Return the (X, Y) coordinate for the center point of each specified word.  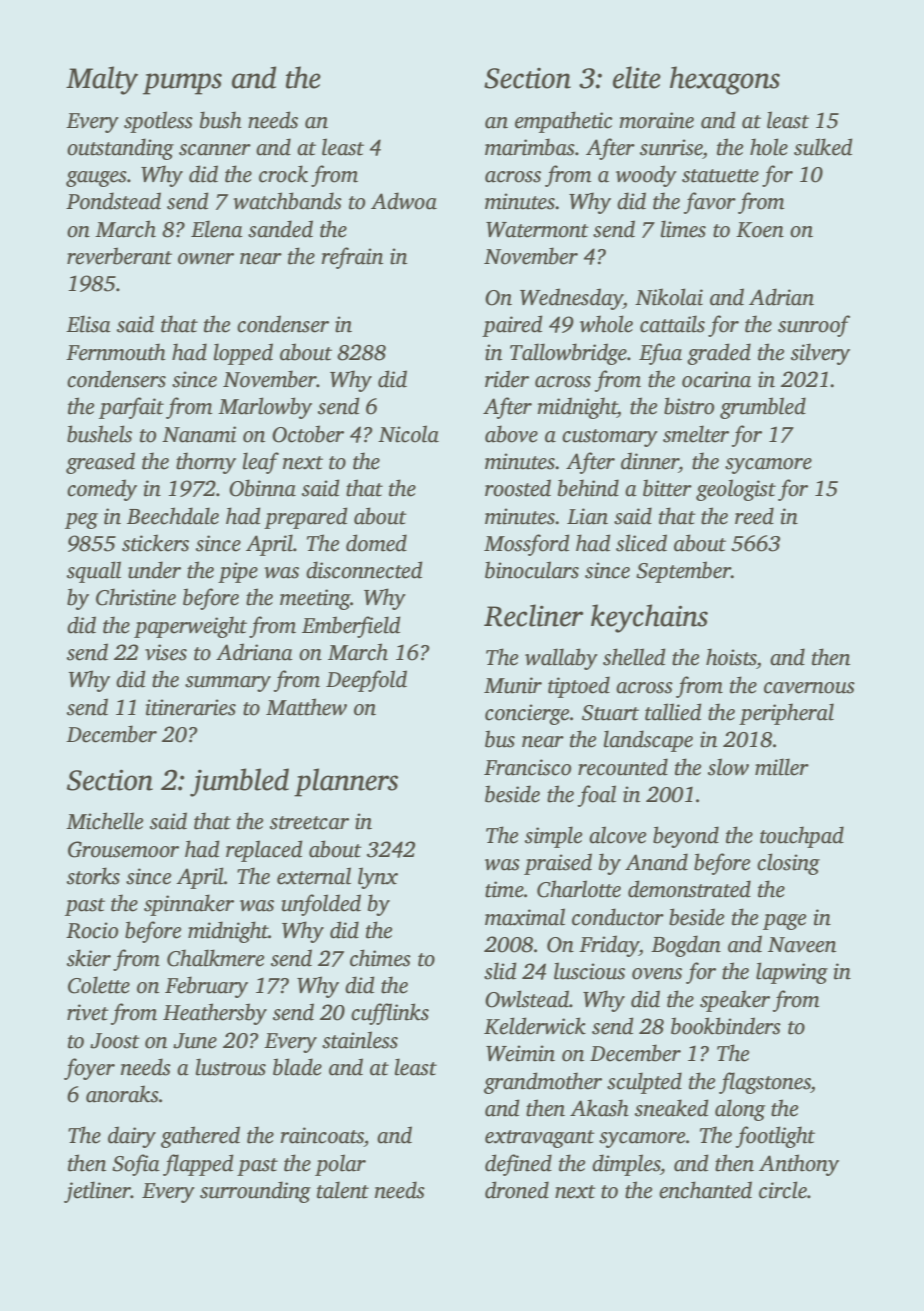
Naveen (802, 945)
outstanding (120, 149)
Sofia (136, 1165)
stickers (155, 543)
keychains (649, 618)
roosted (518, 488)
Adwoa (404, 201)
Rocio (92, 930)
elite (637, 77)
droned (517, 1190)
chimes (380, 958)
